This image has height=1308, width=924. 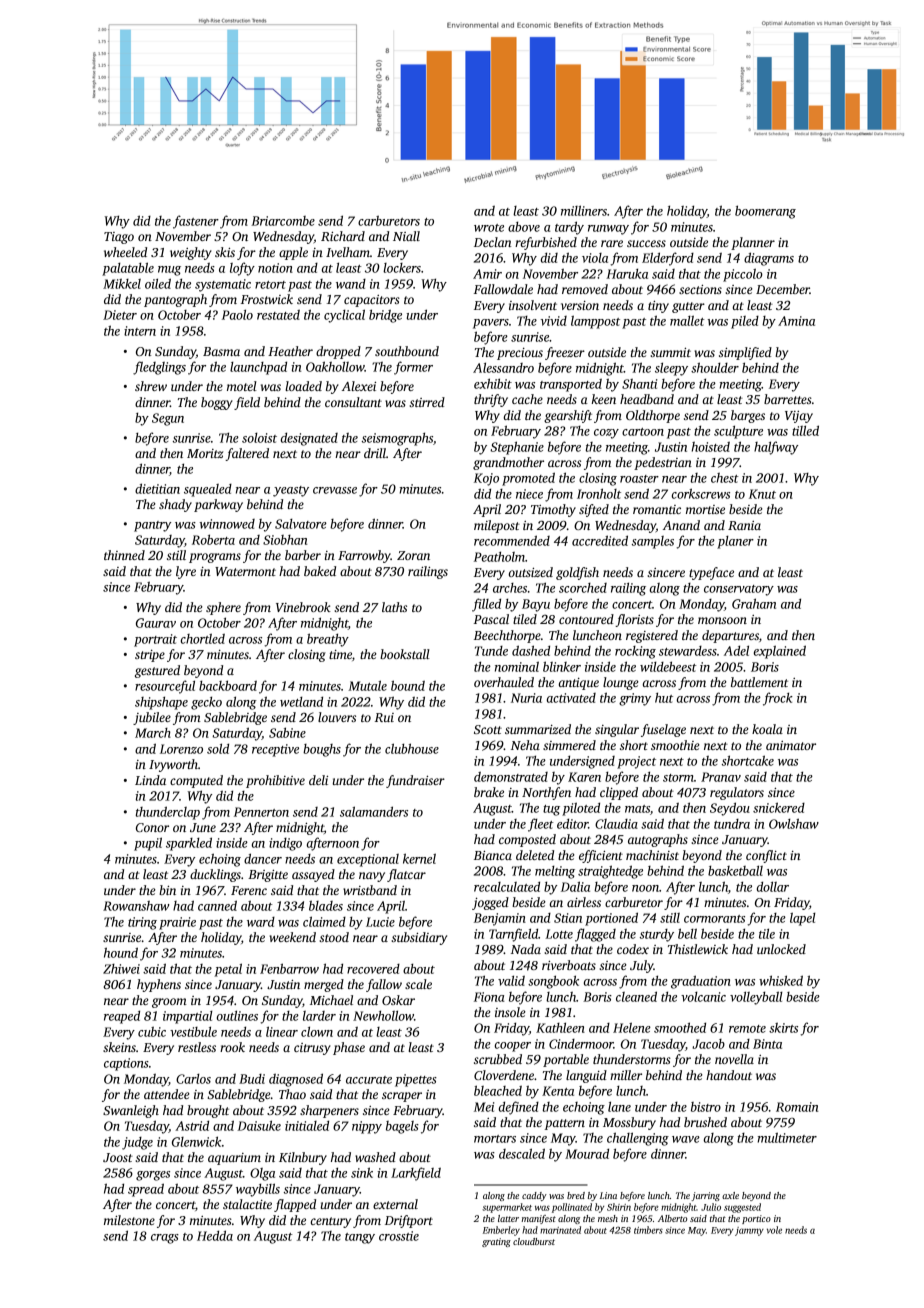 What do you see at coordinates (168, 419) in the image?
I see `Segun` at bounding box center [168, 419].
